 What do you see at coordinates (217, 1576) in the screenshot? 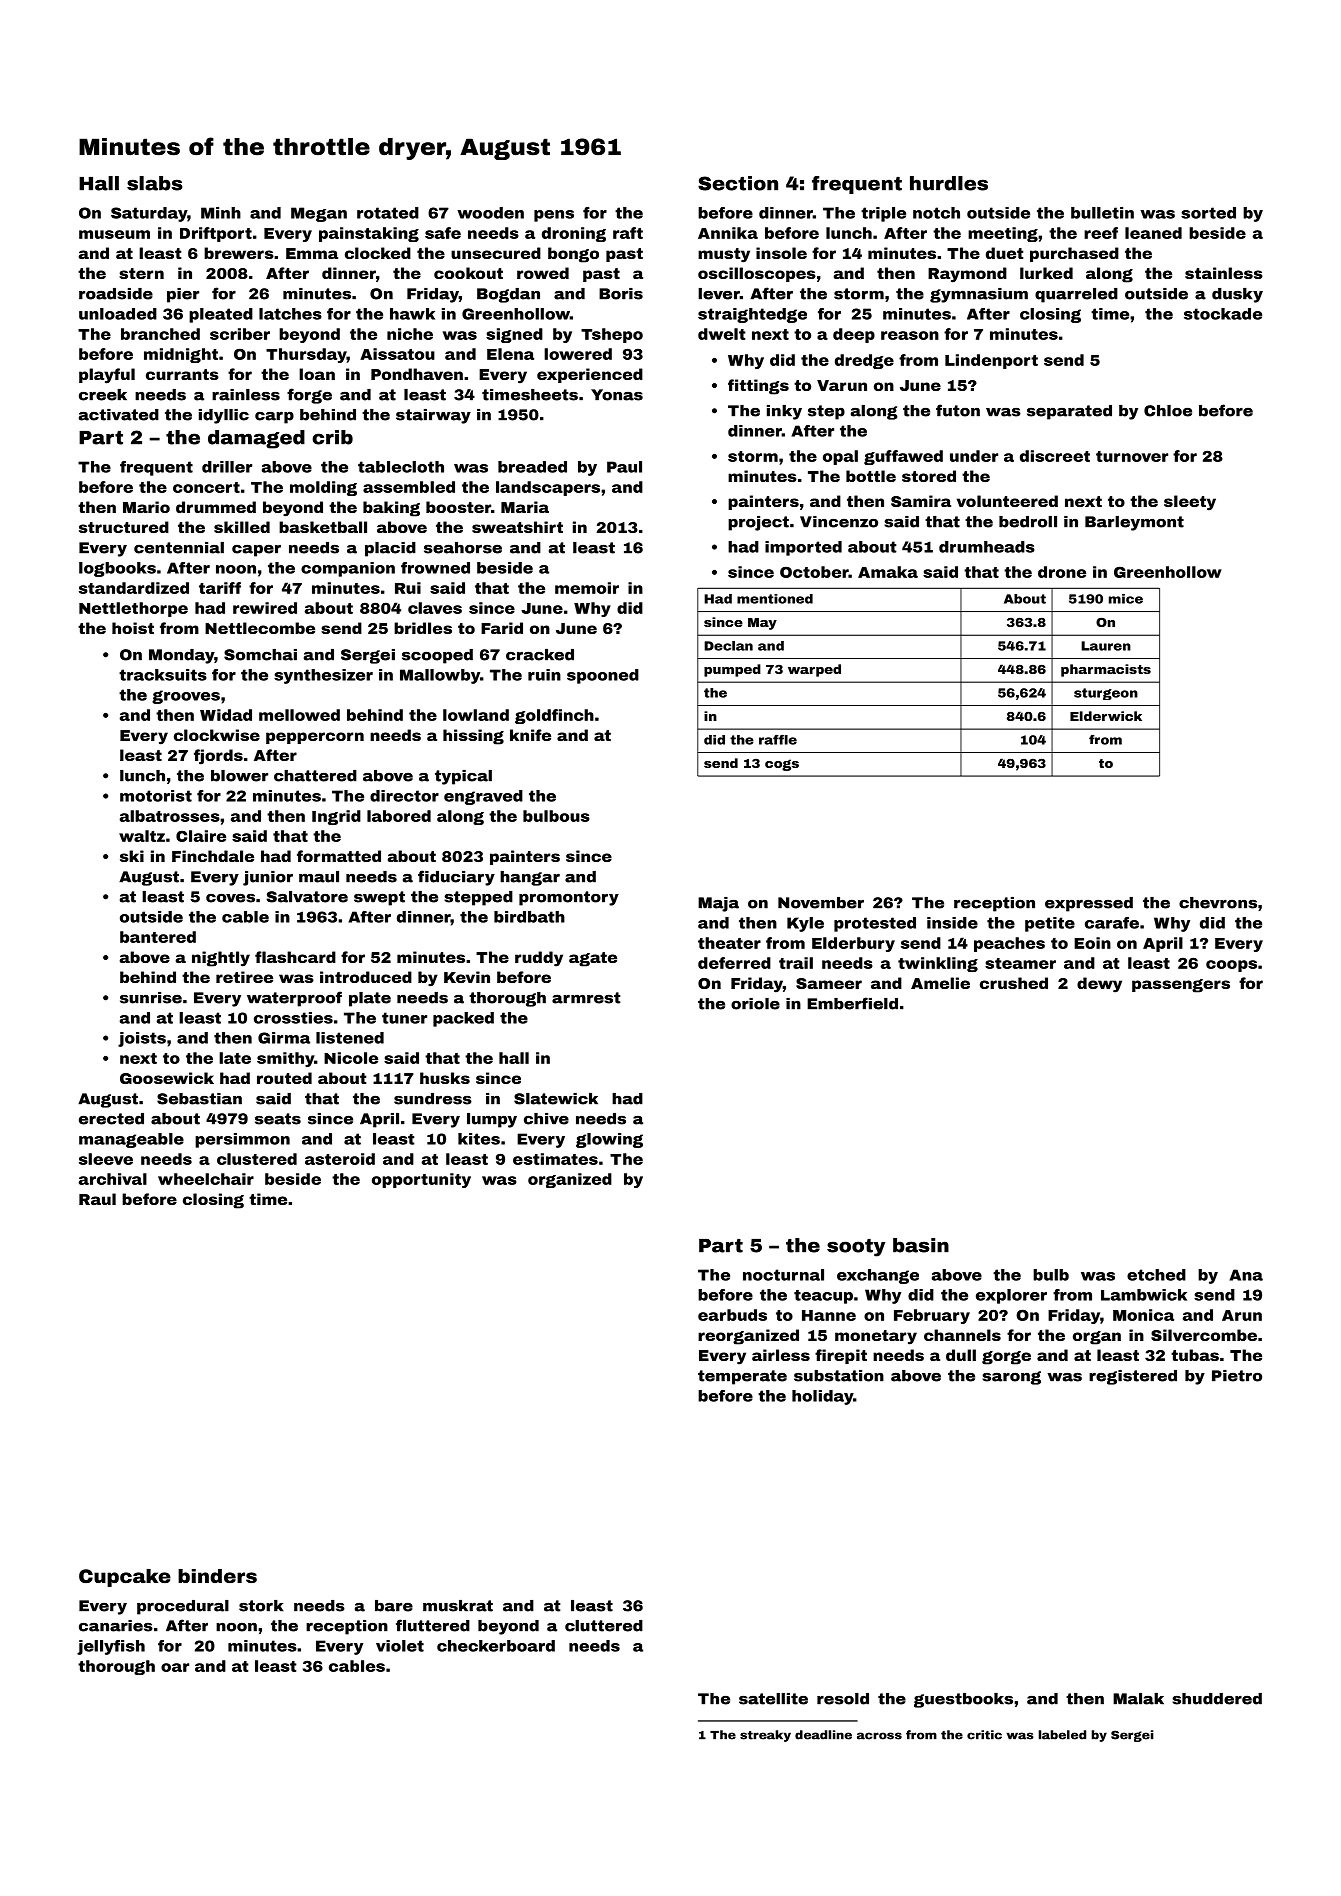
I see `binders` at bounding box center [217, 1576].
